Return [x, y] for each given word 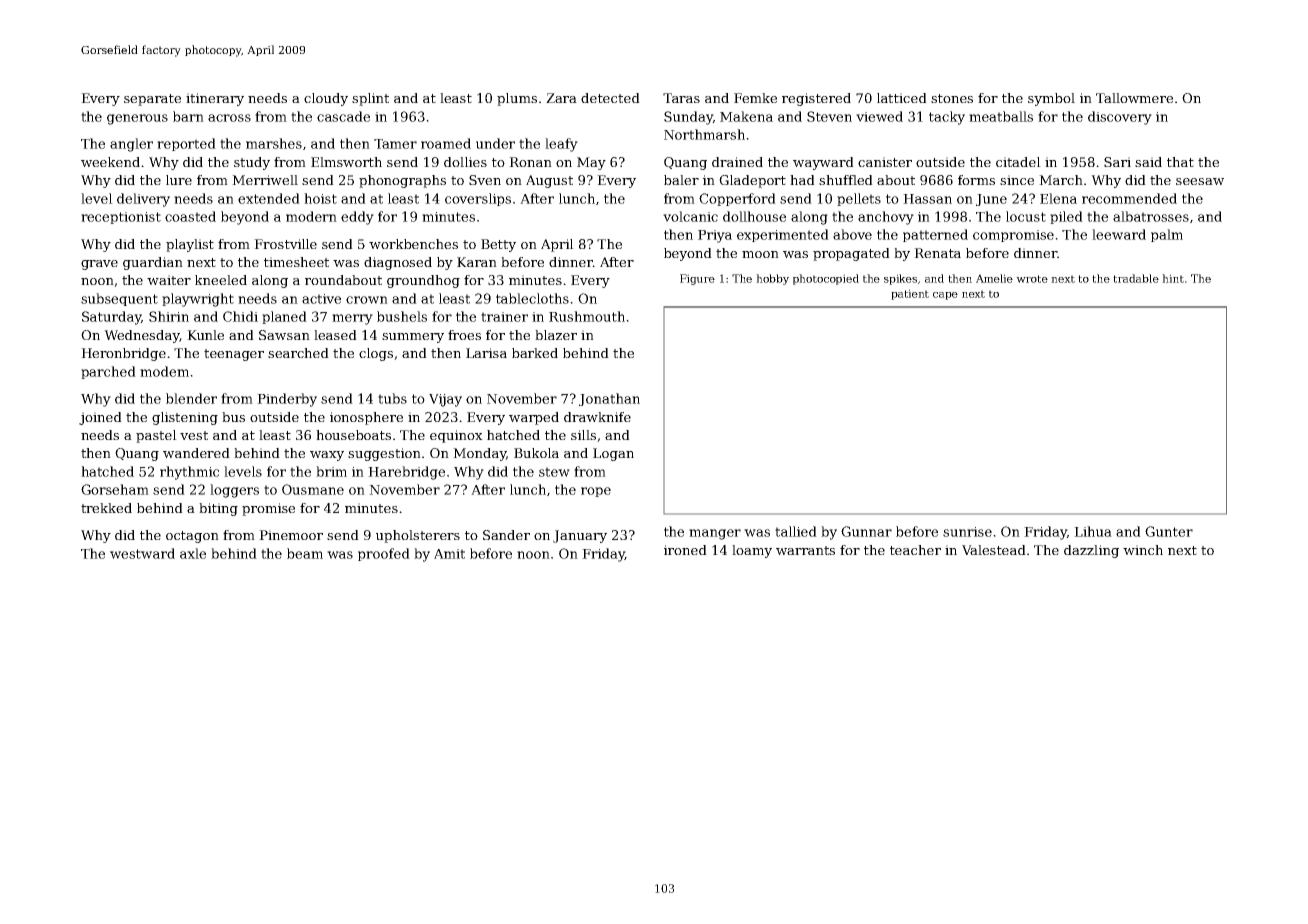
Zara [561, 98]
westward [142, 553]
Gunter [1169, 531]
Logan [613, 454]
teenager [234, 355]
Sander [506, 535]
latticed [902, 98]
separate [152, 100]
